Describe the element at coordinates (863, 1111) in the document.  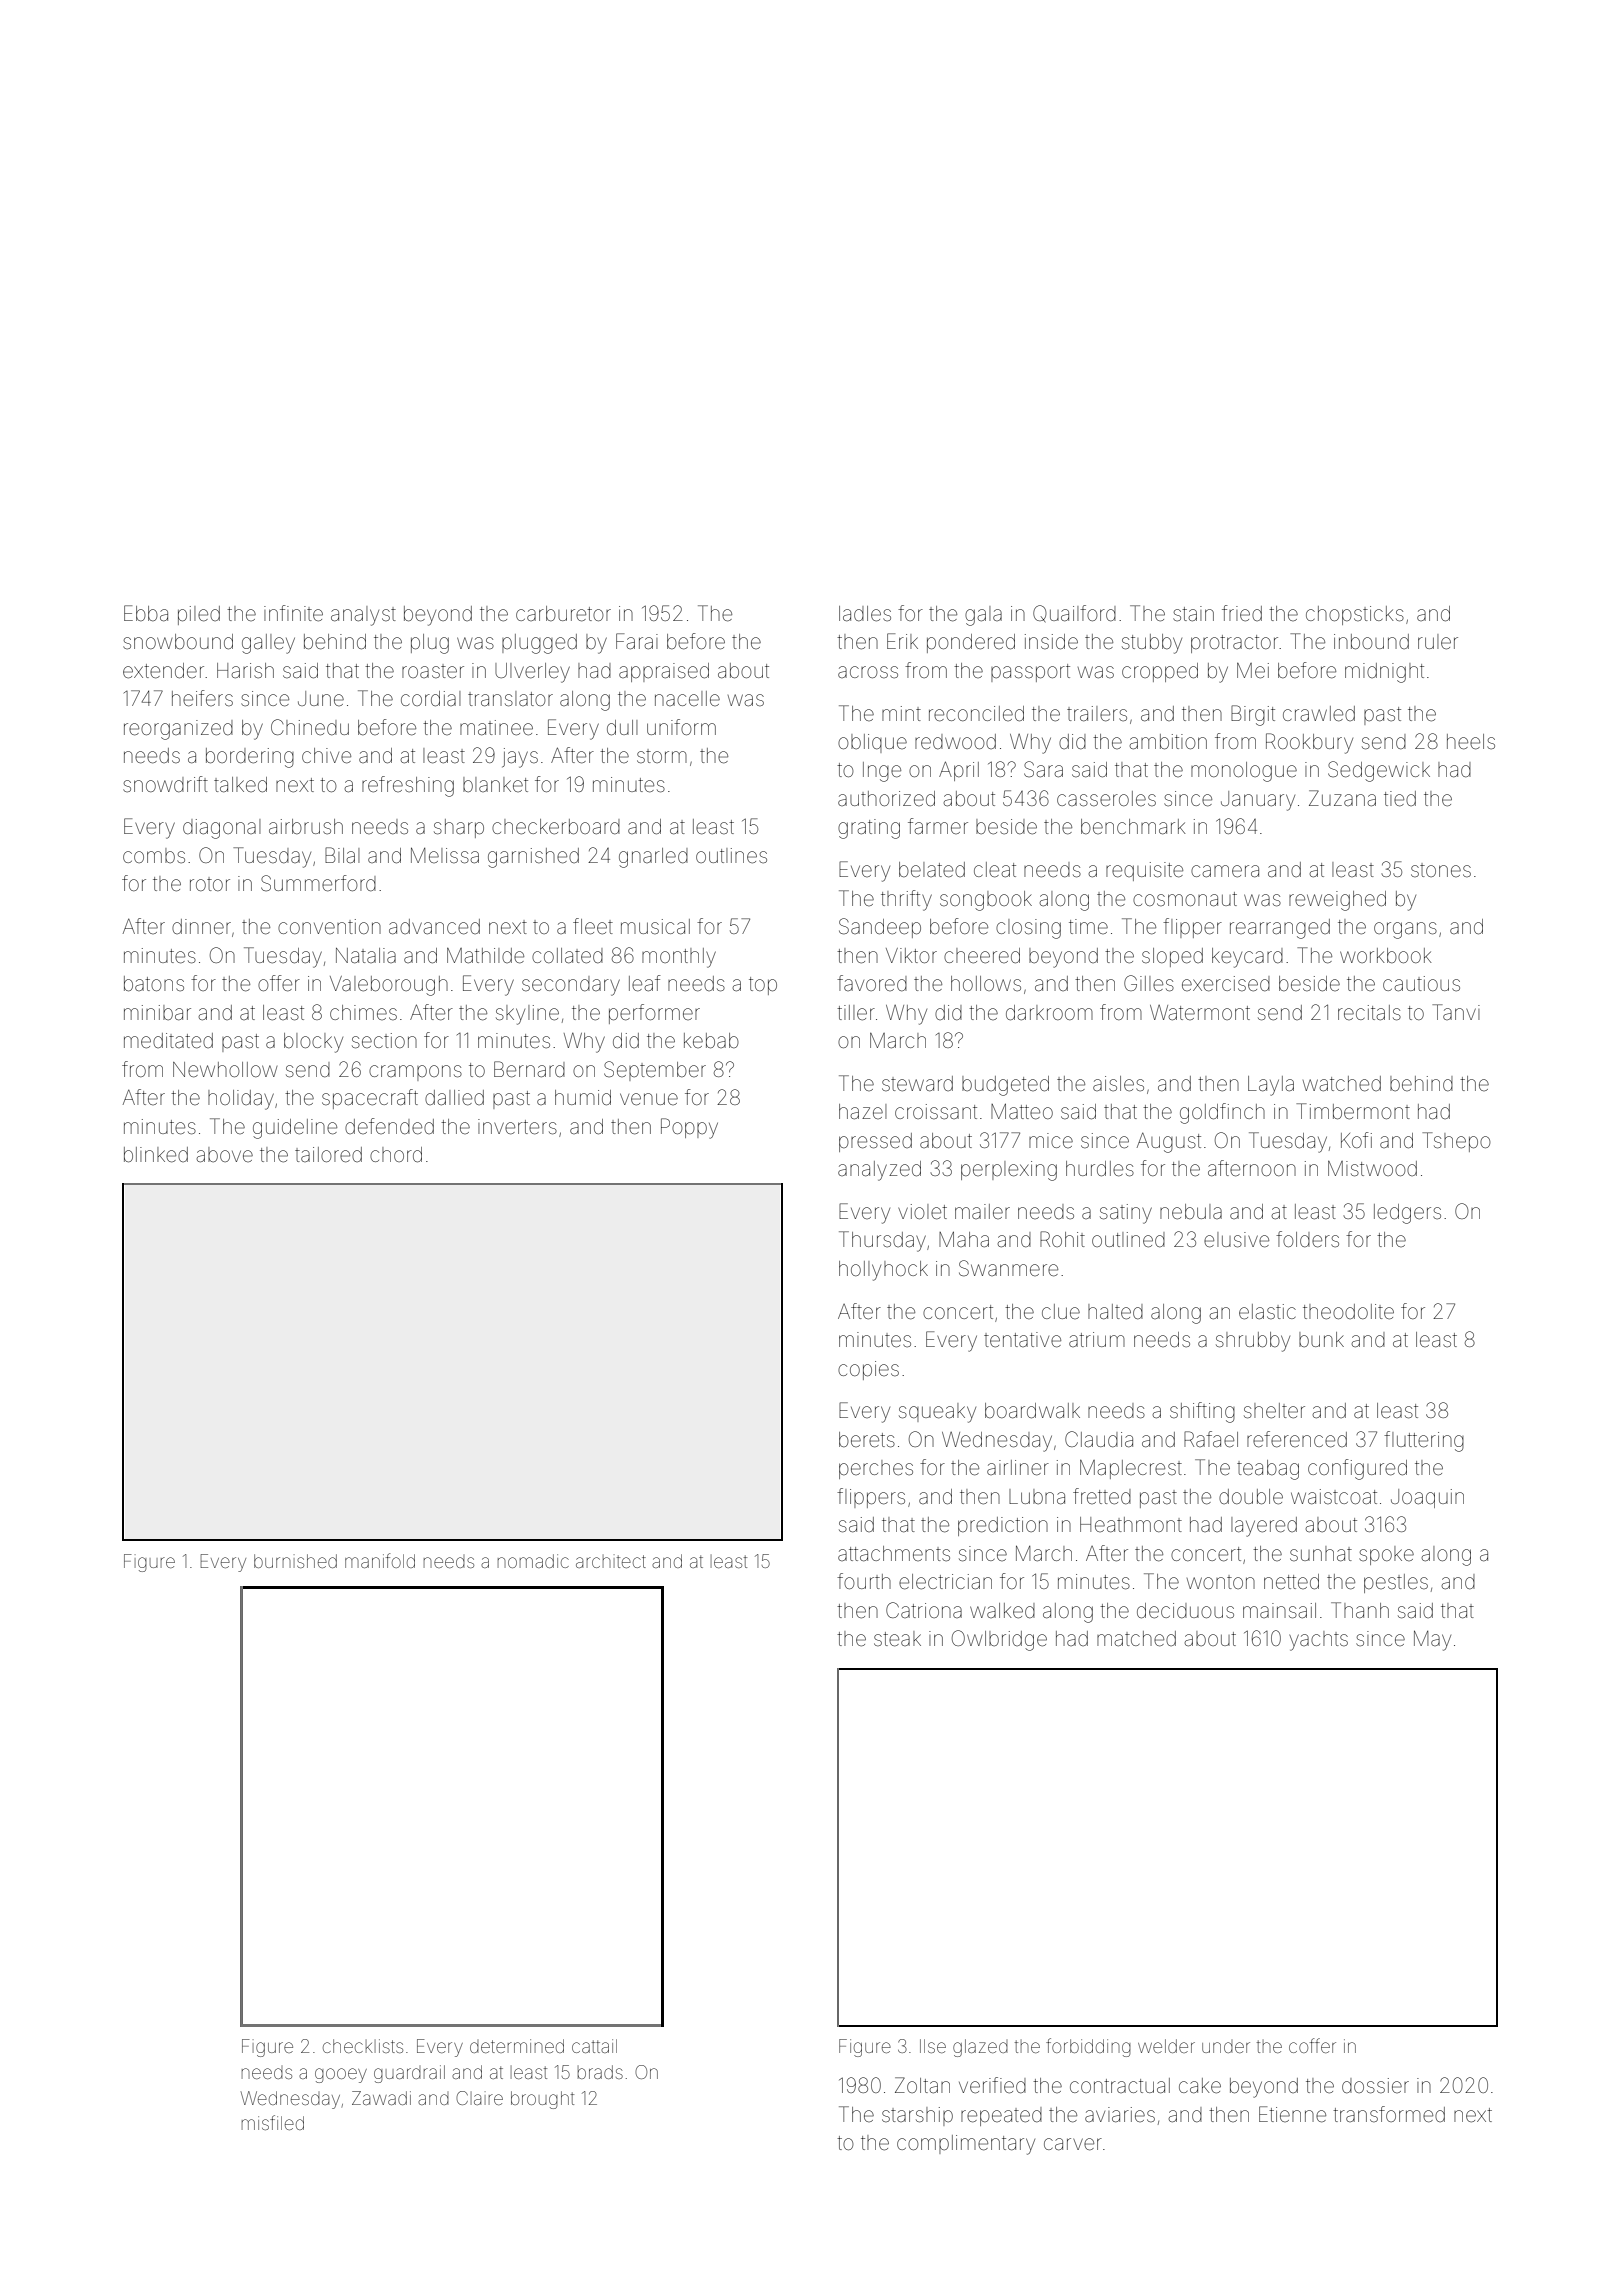
I see `hazel` at that location.
